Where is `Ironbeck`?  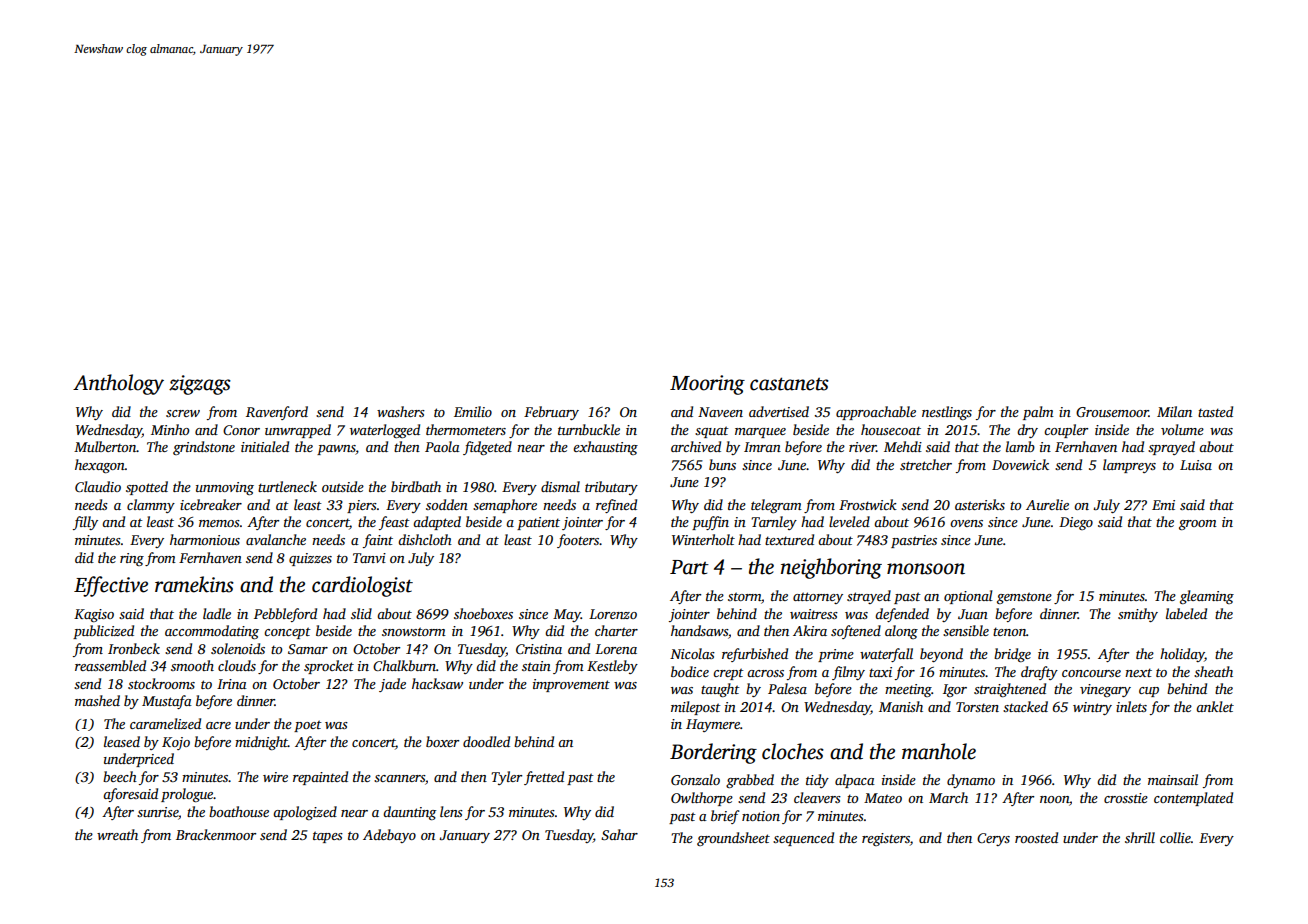
Ironbeck is located at coordinates (134, 648).
